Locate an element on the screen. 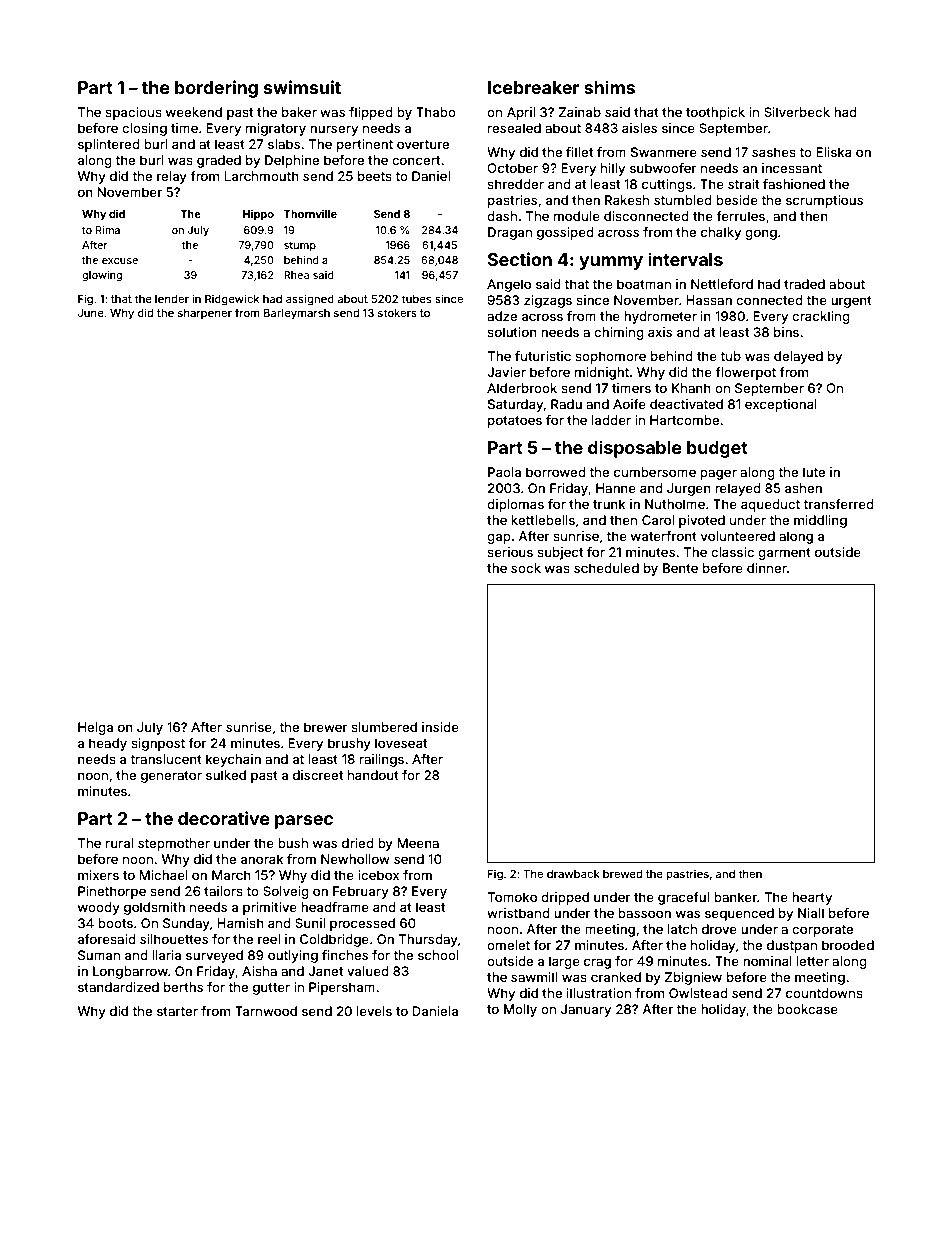 This screenshot has height=1233, width=952. Silverbeck is located at coordinates (797, 112).
